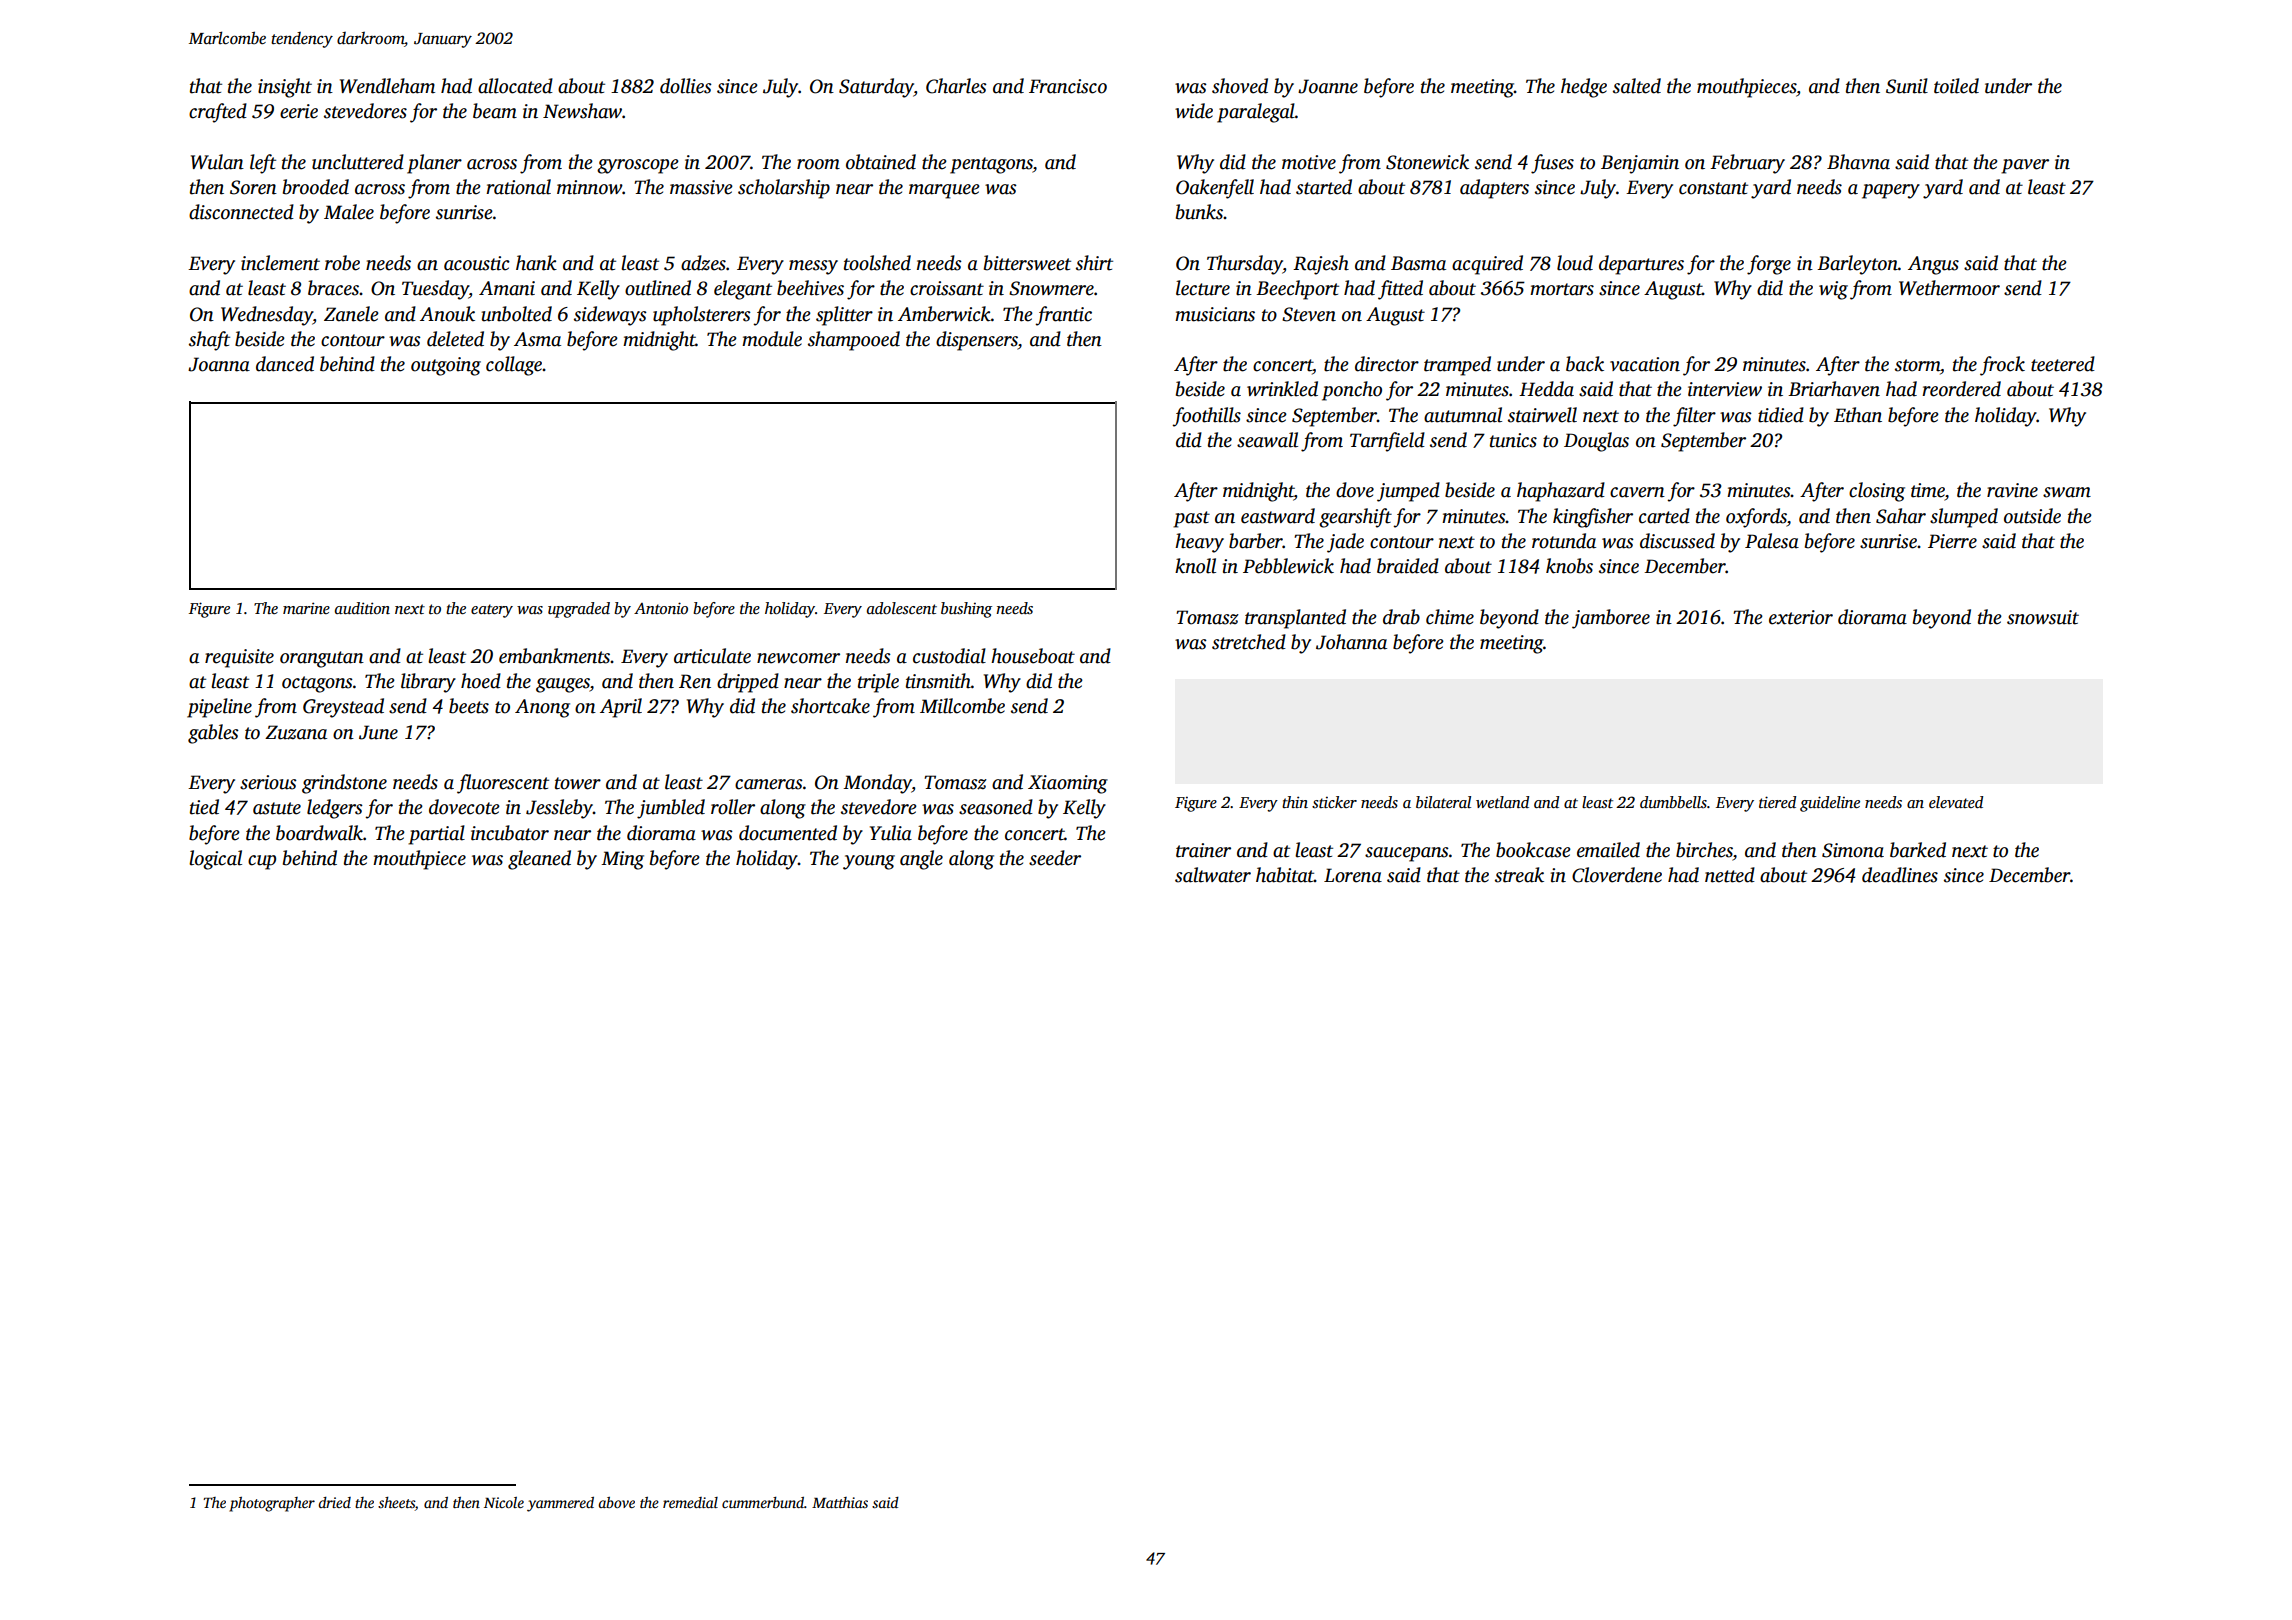  What do you see at coordinates (840, 1502) in the page?
I see `Matthias` at bounding box center [840, 1502].
